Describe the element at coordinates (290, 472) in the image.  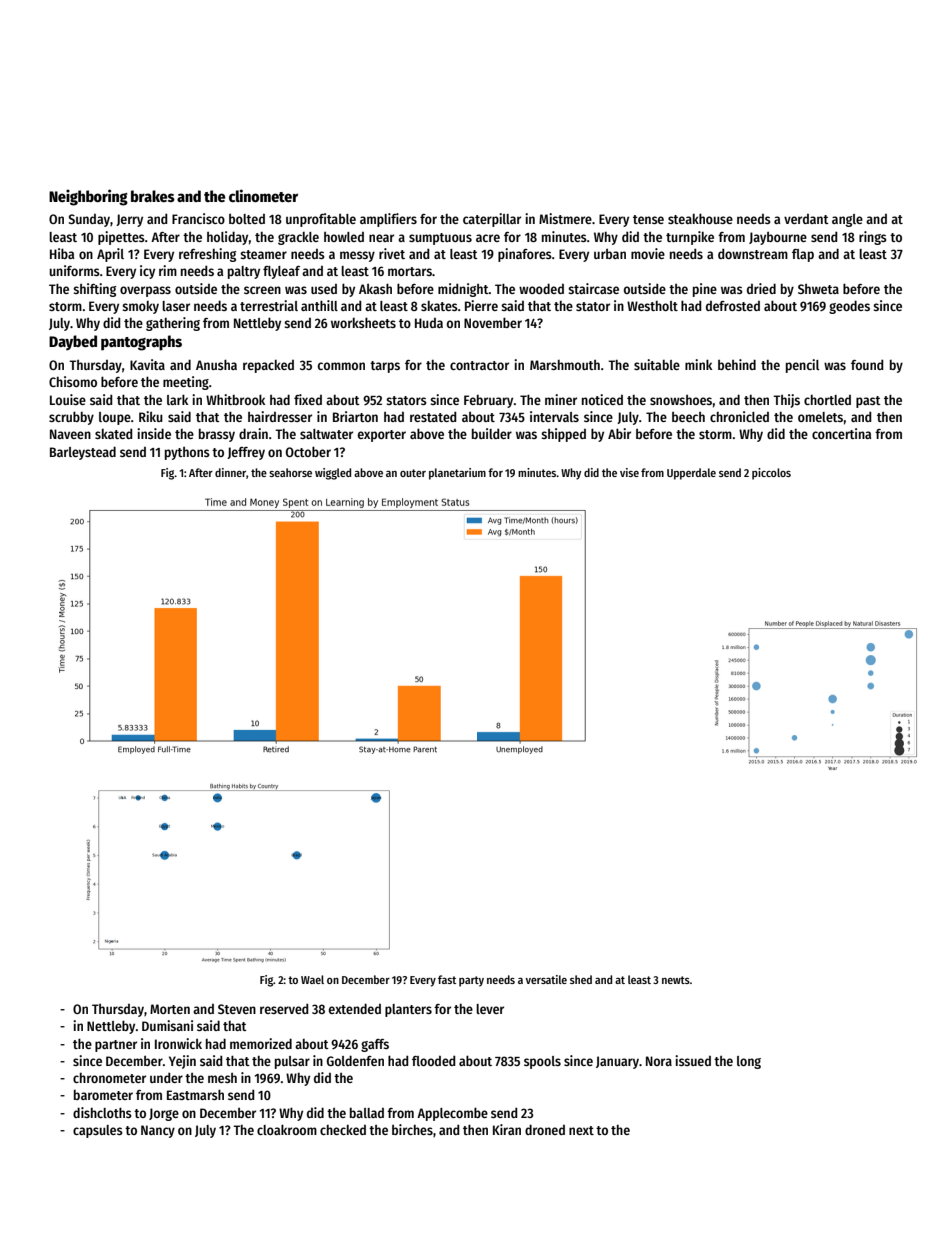
I see `seahorse` at that location.
